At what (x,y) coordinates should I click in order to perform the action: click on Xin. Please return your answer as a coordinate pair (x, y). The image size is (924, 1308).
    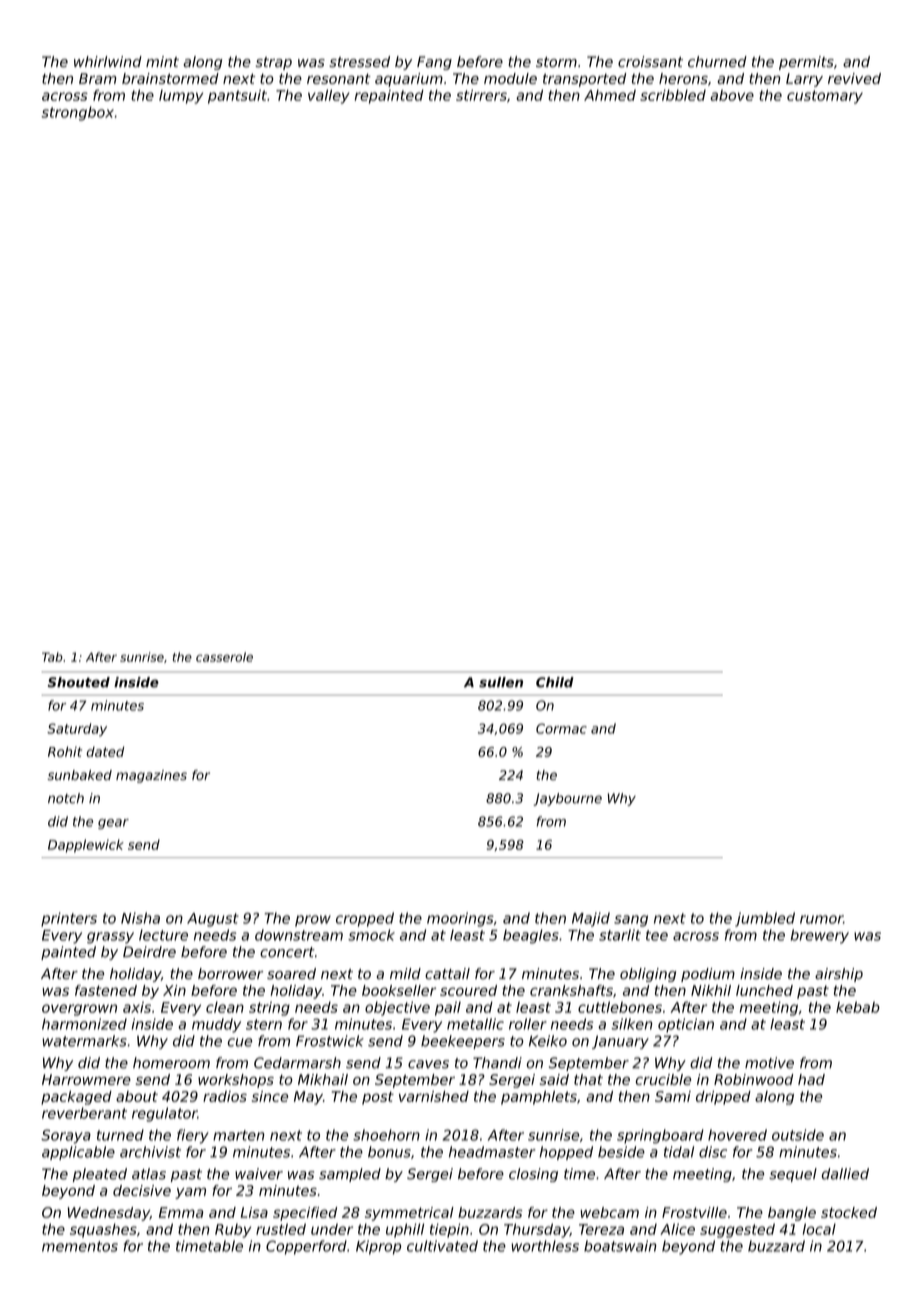
    Looking at the image, I should click on (174, 990).
